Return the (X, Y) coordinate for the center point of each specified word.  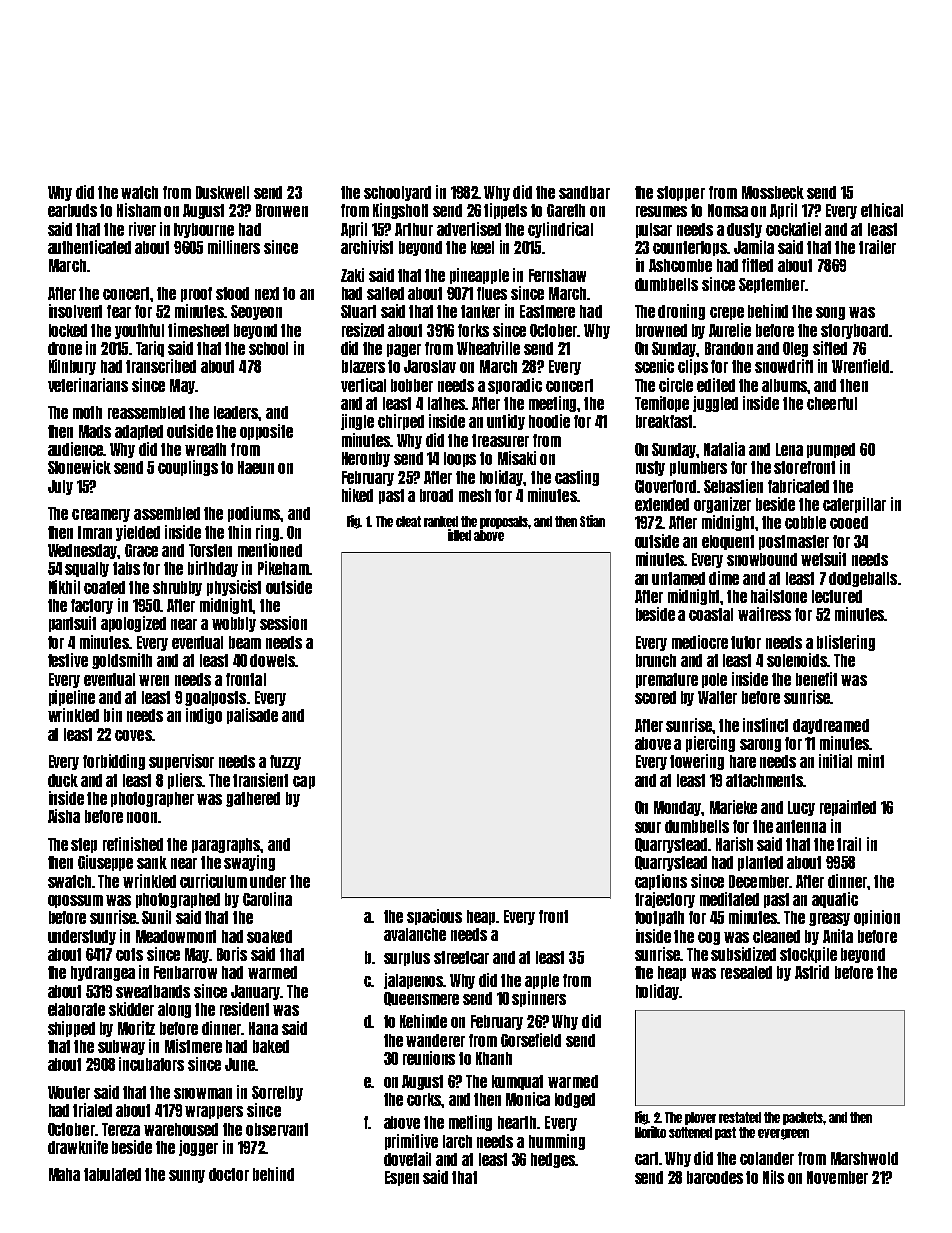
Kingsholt (400, 211)
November (837, 1177)
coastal (711, 614)
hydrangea (103, 973)
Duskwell (222, 192)
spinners (539, 999)
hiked (357, 495)
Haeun (256, 467)
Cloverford (665, 486)
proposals (504, 522)
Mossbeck (773, 192)
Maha (64, 1174)
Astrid (812, 972)
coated (104, 587)
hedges (553, 1160)
